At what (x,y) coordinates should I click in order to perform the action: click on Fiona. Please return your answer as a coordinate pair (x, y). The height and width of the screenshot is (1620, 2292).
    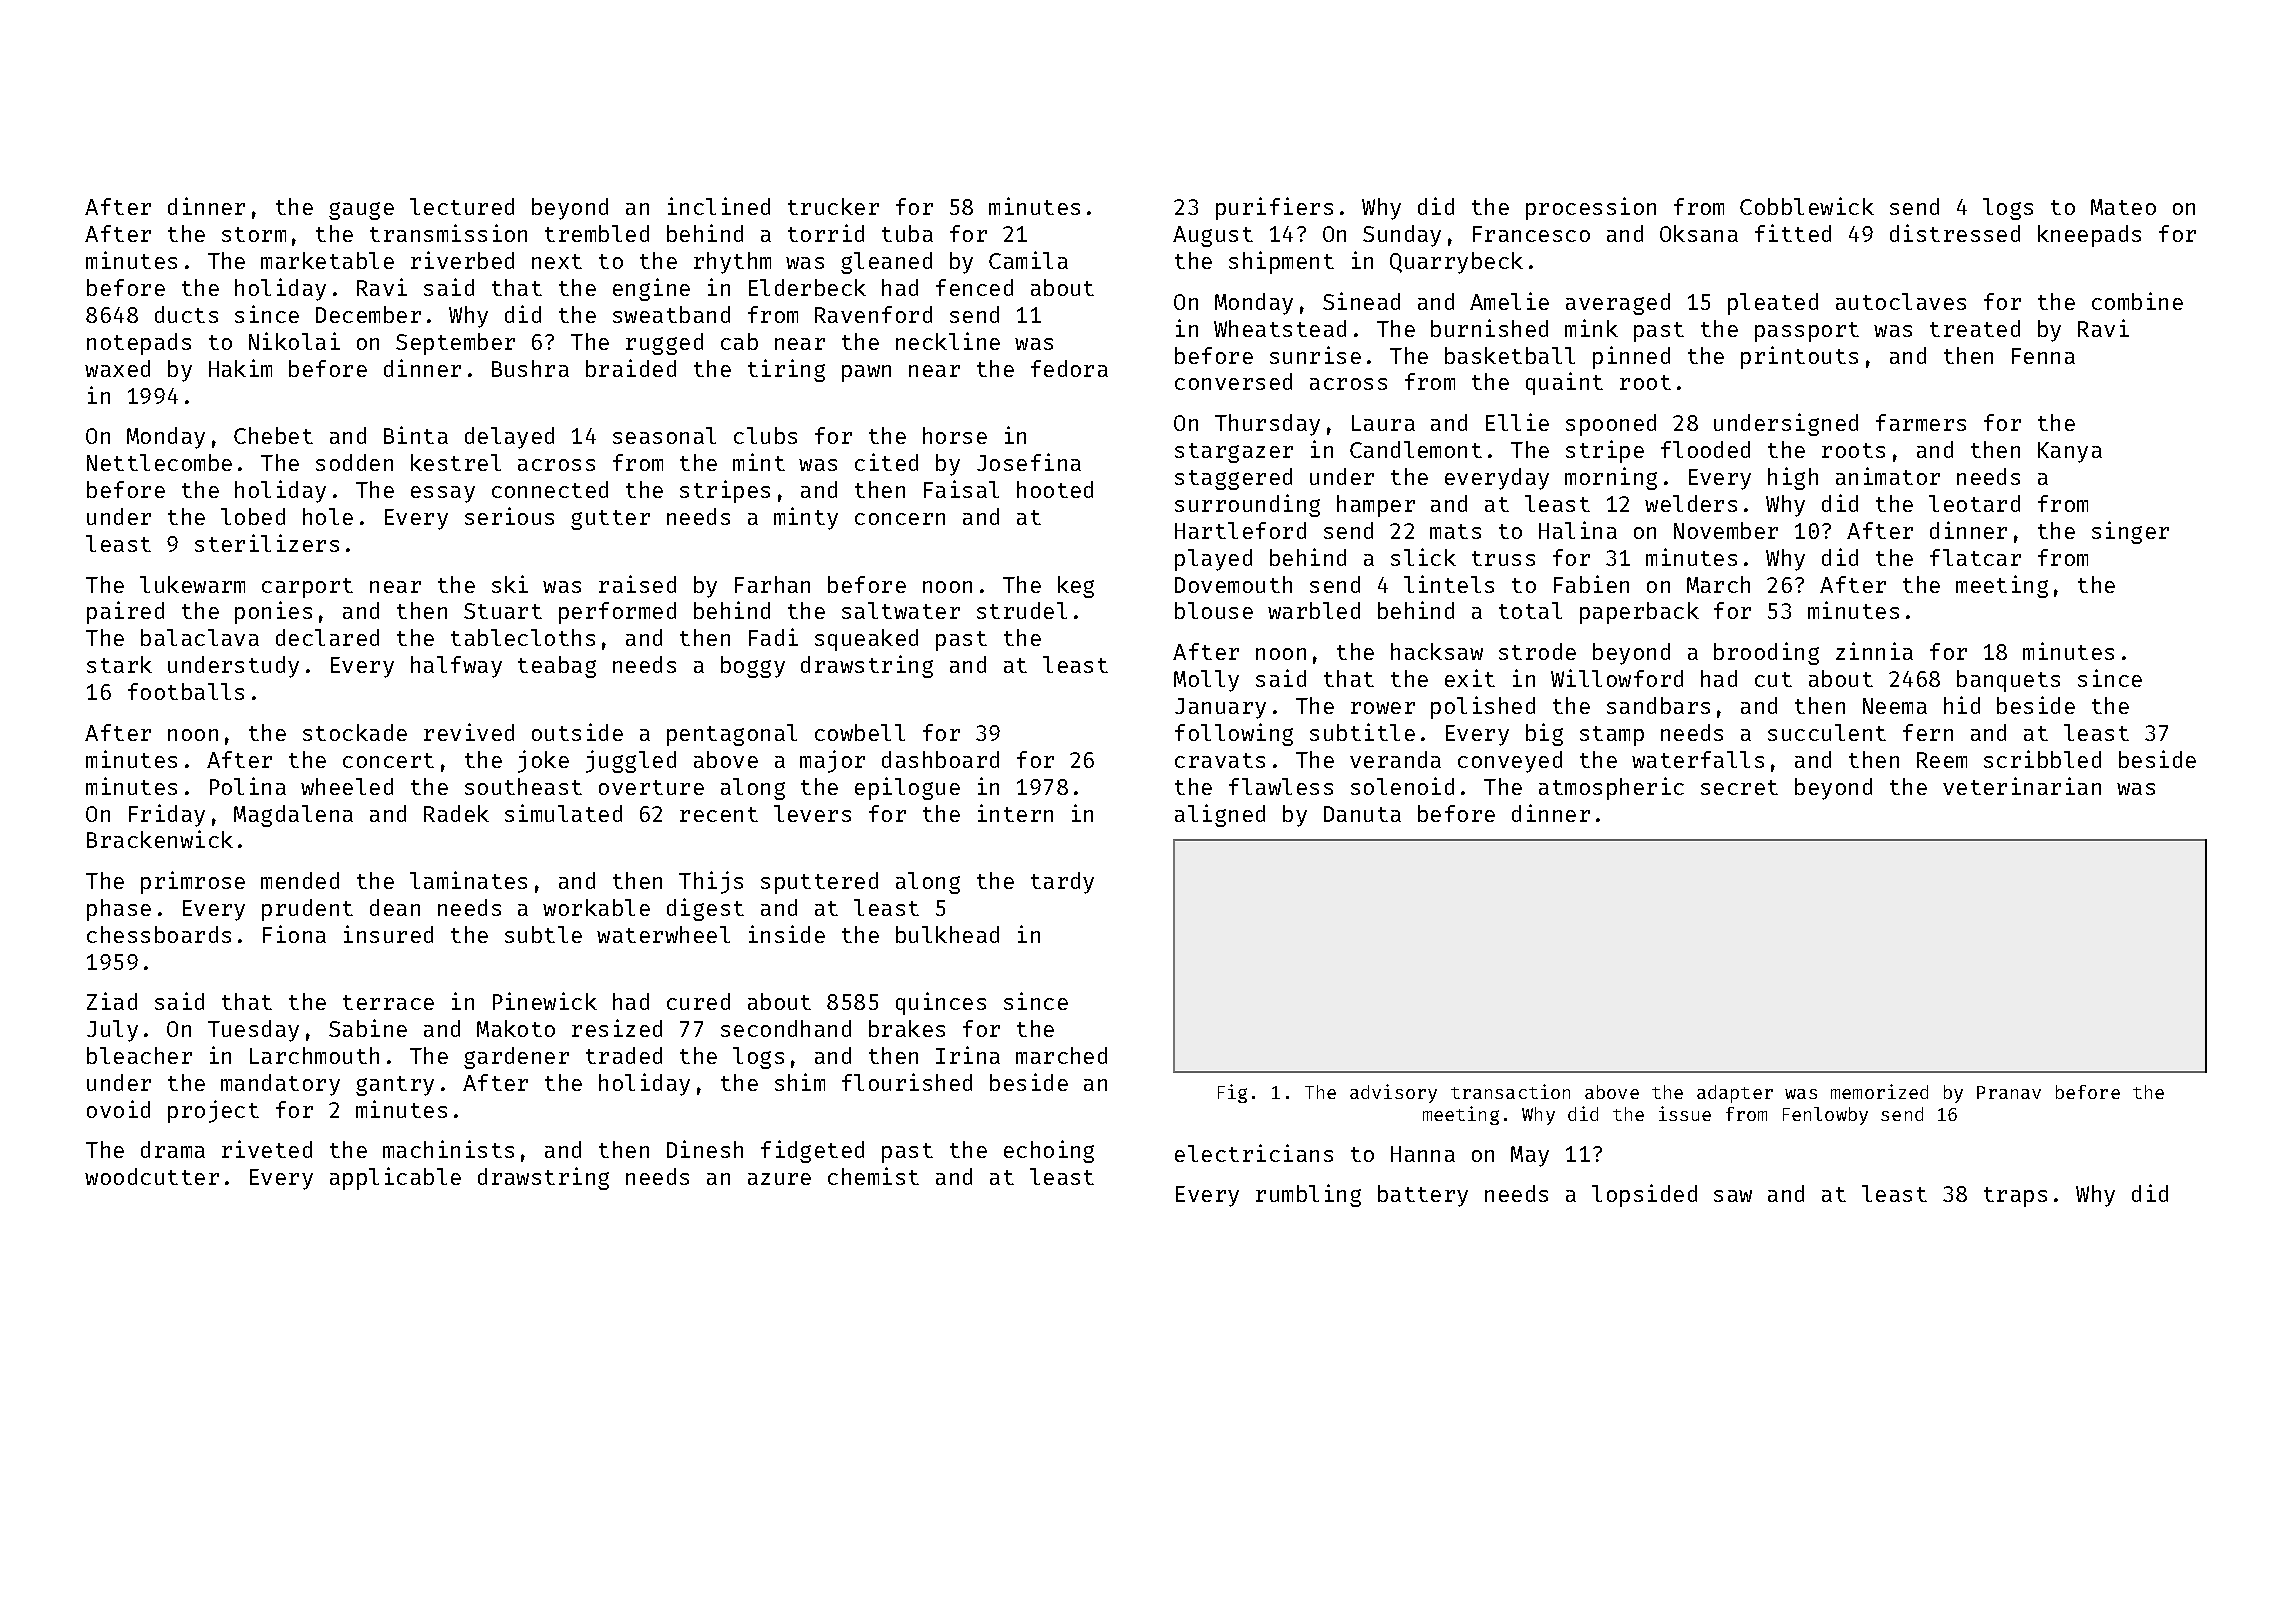
    Looking at the image, I should click on (294, 934).
